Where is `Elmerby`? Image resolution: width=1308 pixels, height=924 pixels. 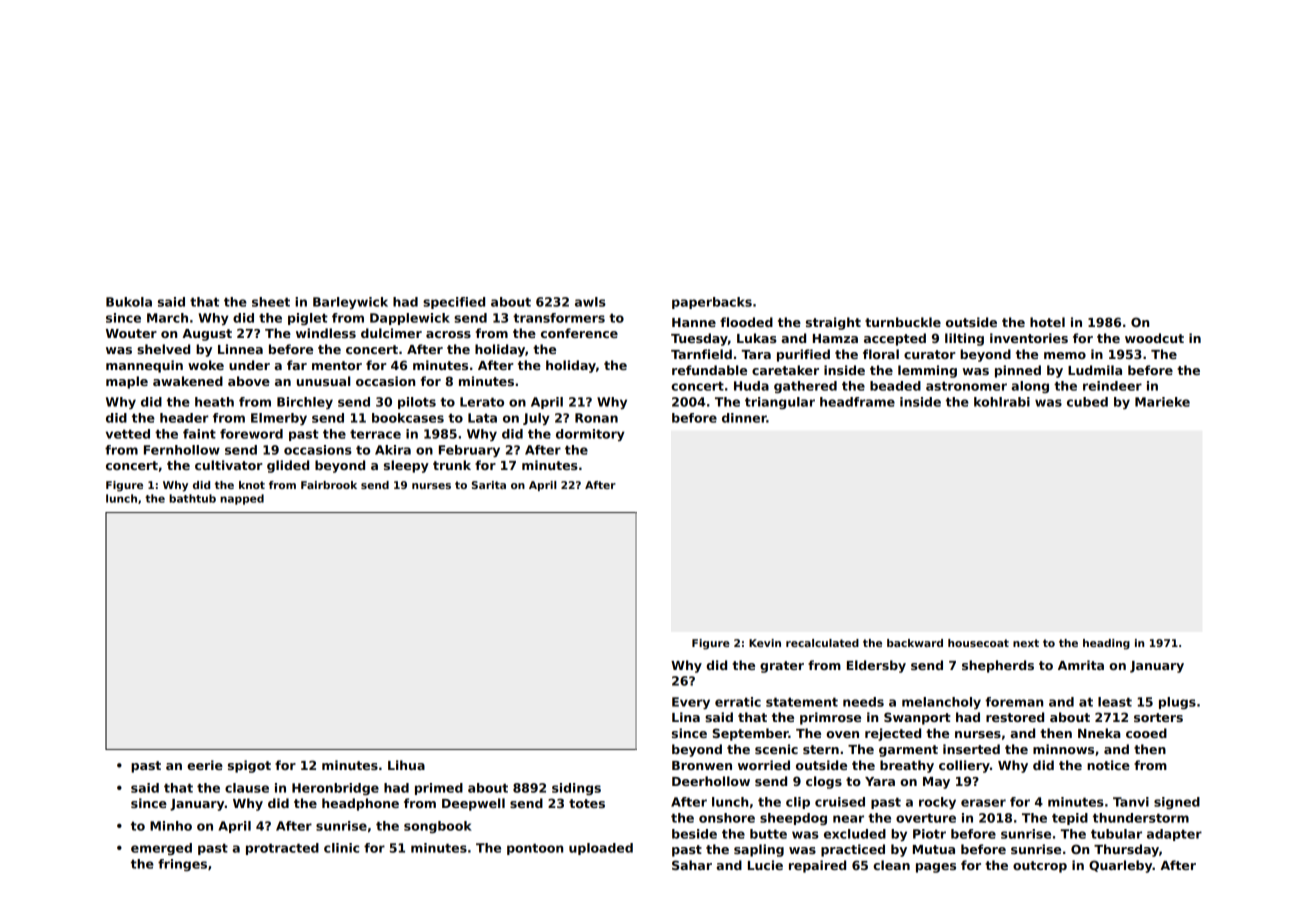
Elmerby is located at coordinates (279, 419).
